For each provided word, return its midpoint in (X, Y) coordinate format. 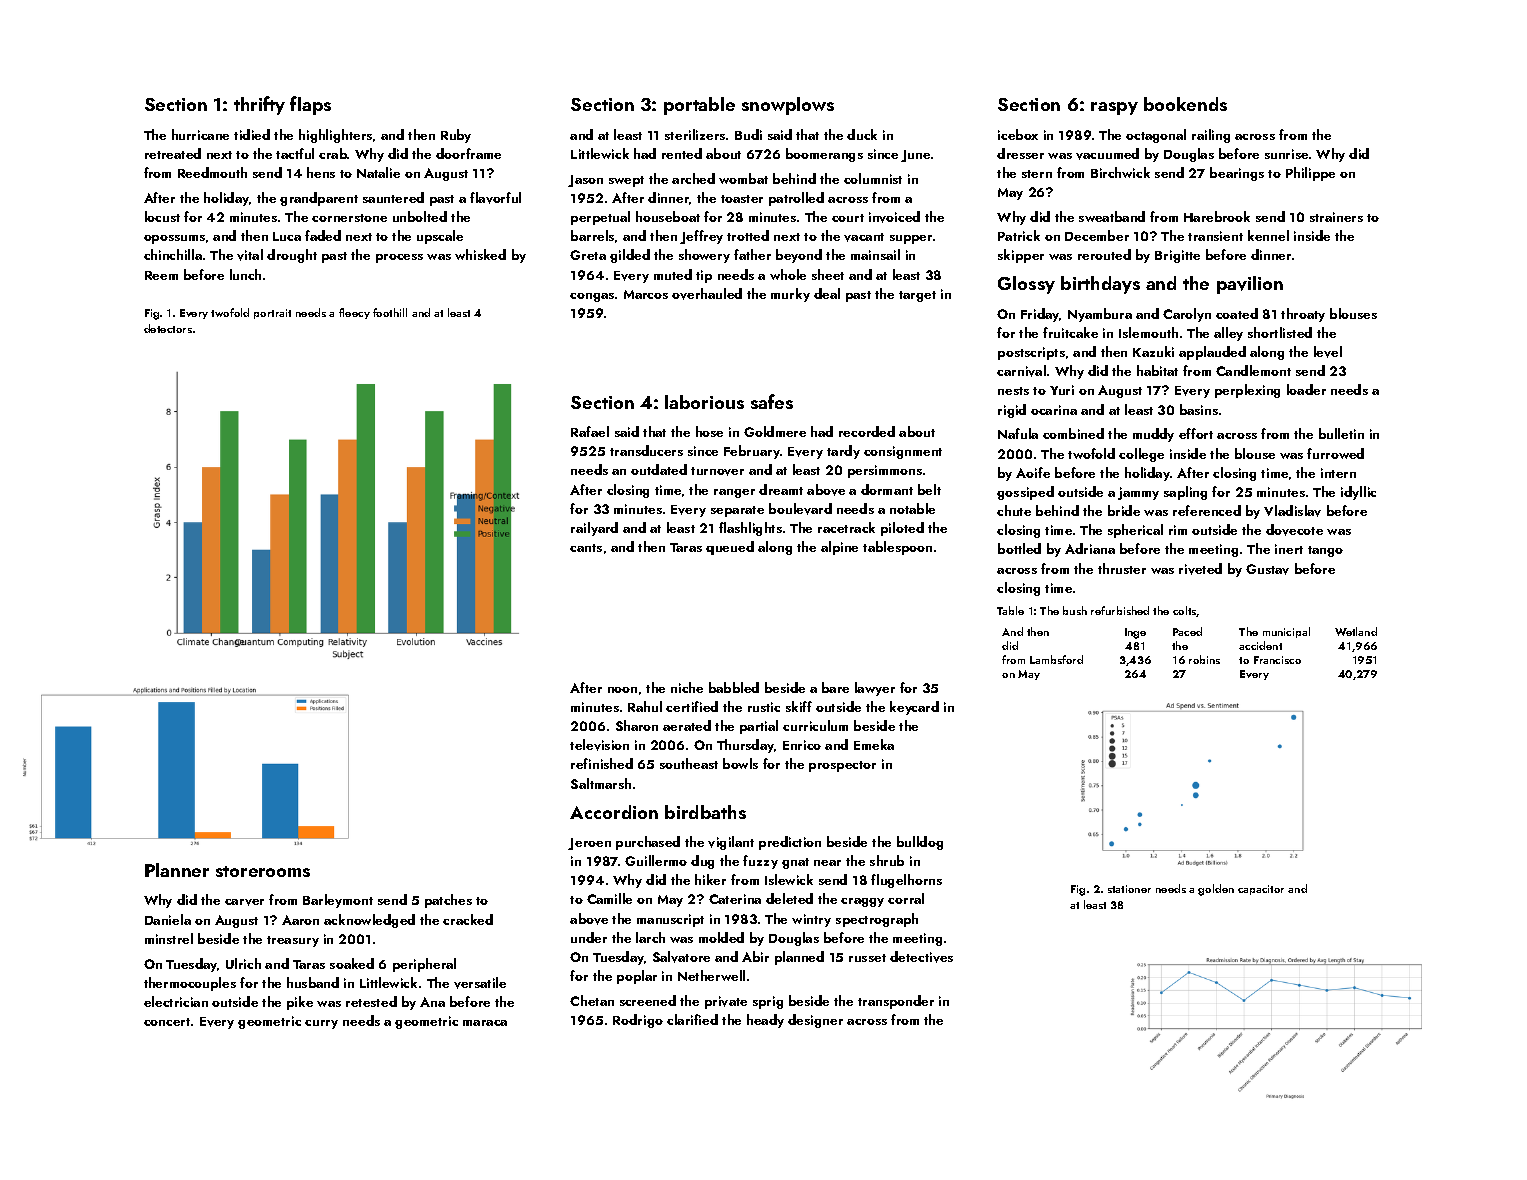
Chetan (592, 1000)
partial (759, 727)
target (917, 296)
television (599, 745)
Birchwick (1120, 172)
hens (321, 172)
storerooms (263, 871)
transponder (896, 1002)
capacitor (1261, 890)
